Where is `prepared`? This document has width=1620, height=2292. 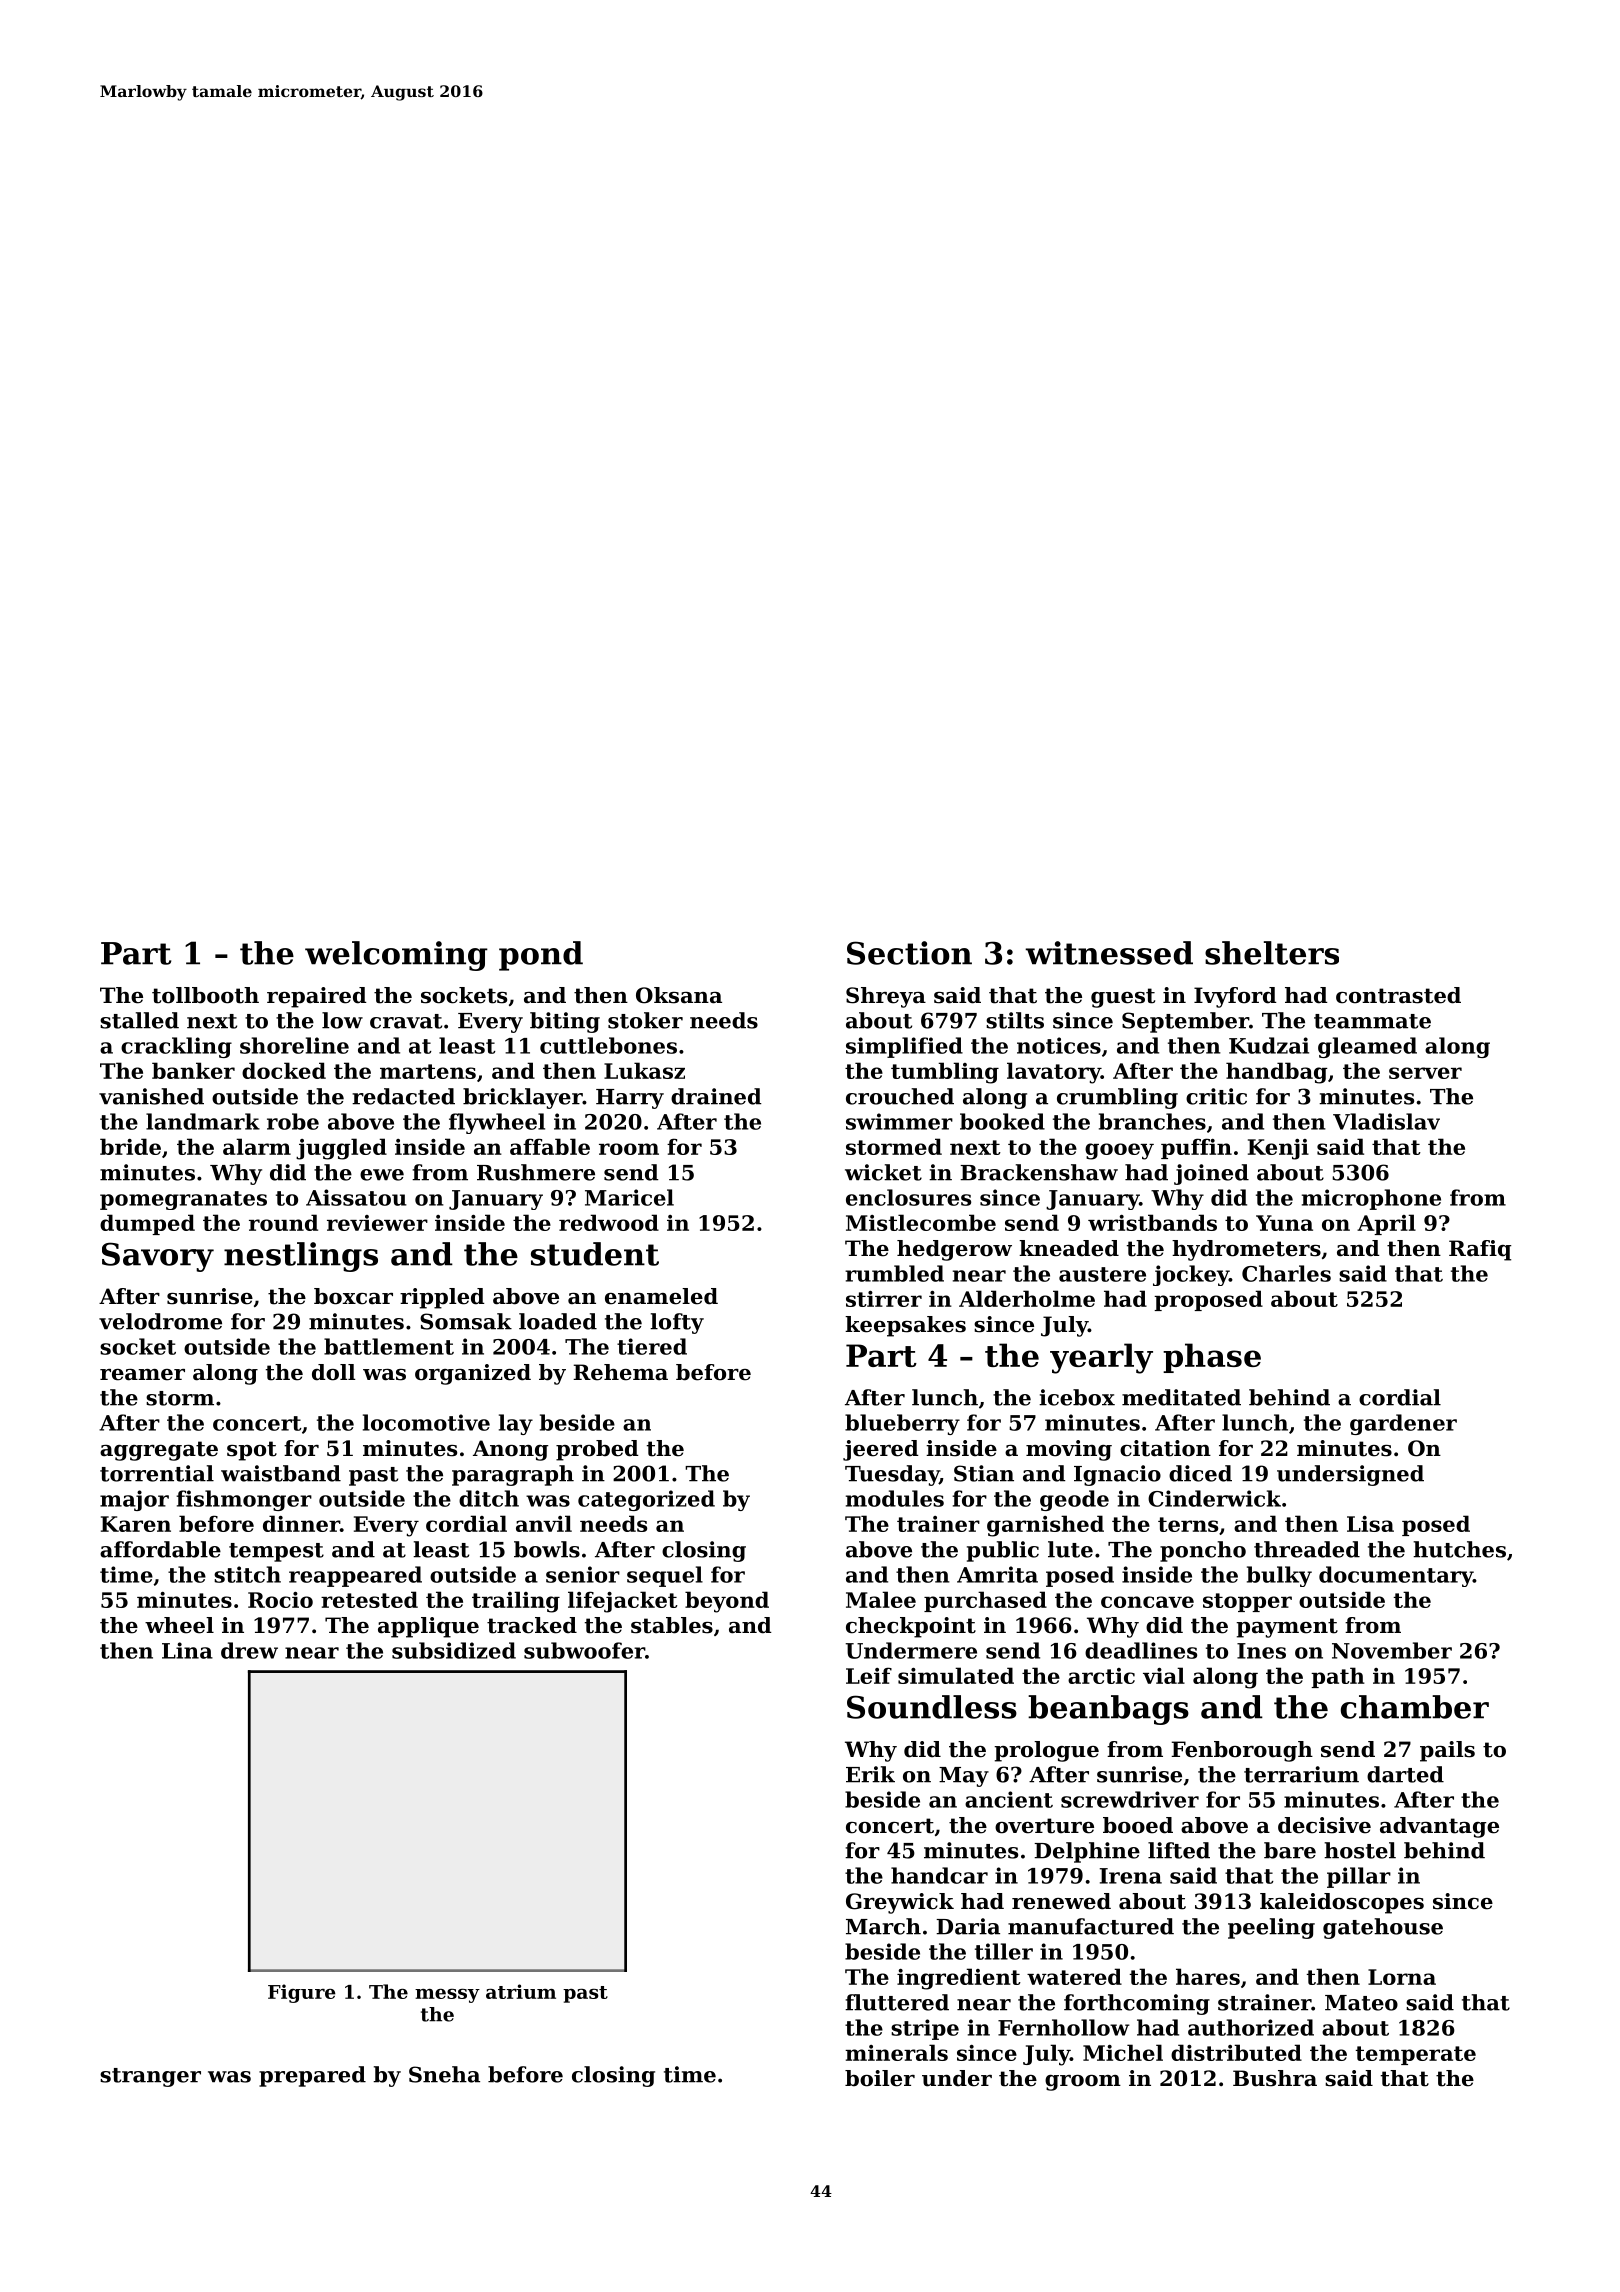
prepared is located at coordinates (312, 2076).
